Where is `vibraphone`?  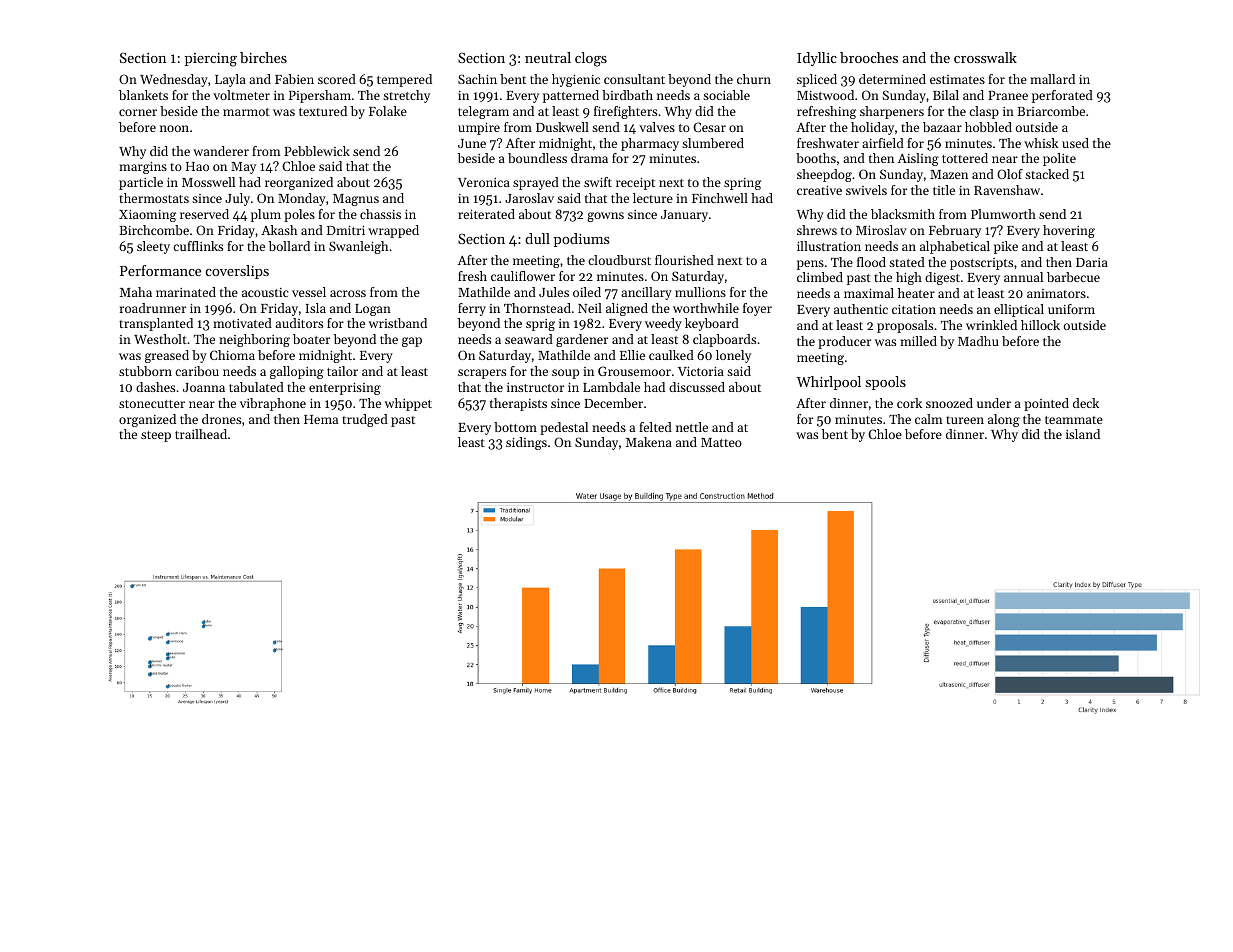 vibraphone is located at coordinates (273, 404).
